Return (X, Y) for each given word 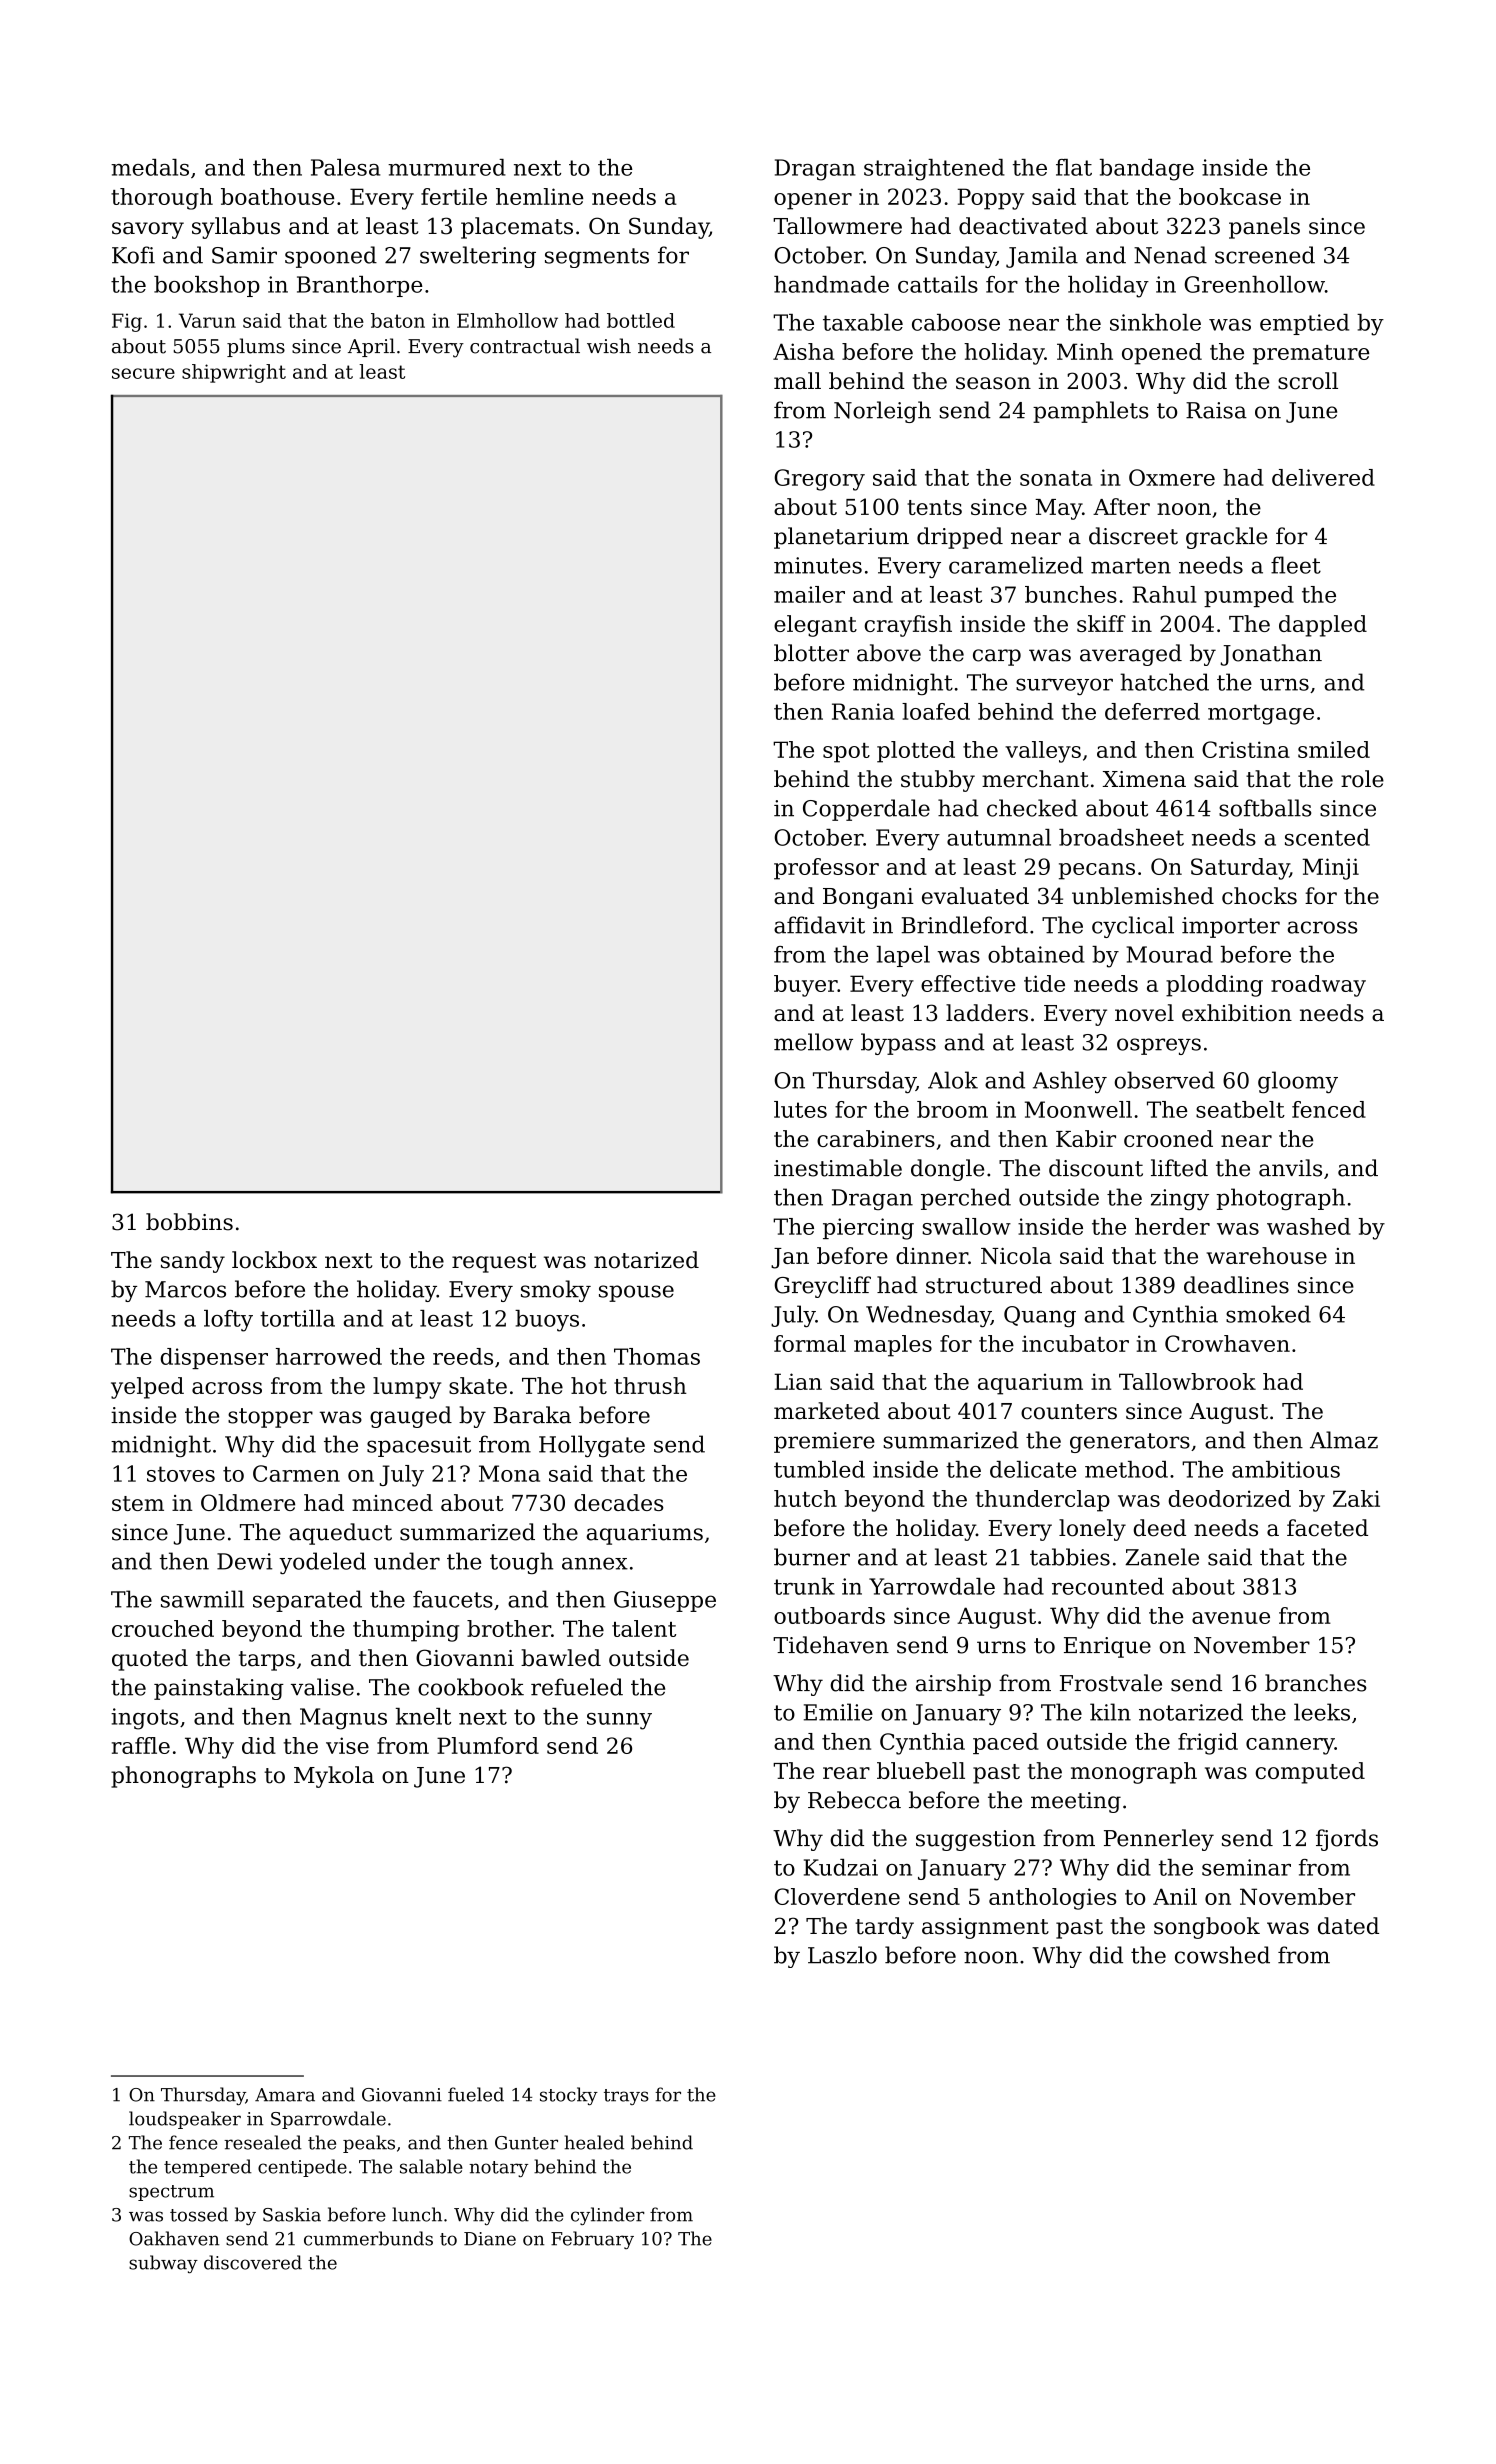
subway (163, 2264)
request (494, 1263)
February (592, 2240)
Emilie (838, 1712)
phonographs (183, 1777)
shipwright (234, 373)
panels (1264, 228)
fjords (1347, 1840)
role (1362, 779)
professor (826, 869)
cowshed (1222, 1955)
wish (609, 346)
